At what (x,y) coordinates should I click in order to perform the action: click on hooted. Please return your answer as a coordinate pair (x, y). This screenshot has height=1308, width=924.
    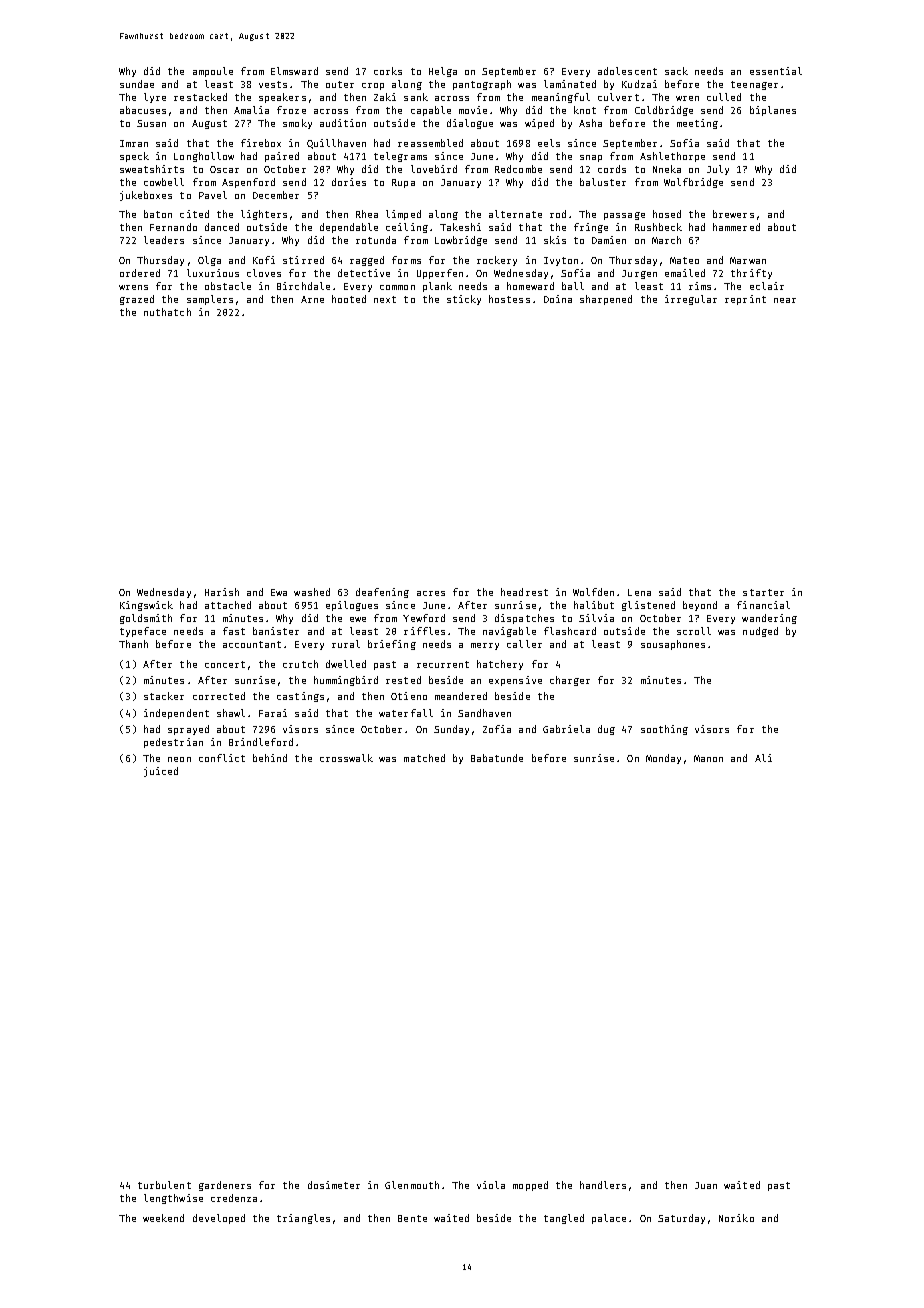
    Looking at the image, I should click on (349, 299).
